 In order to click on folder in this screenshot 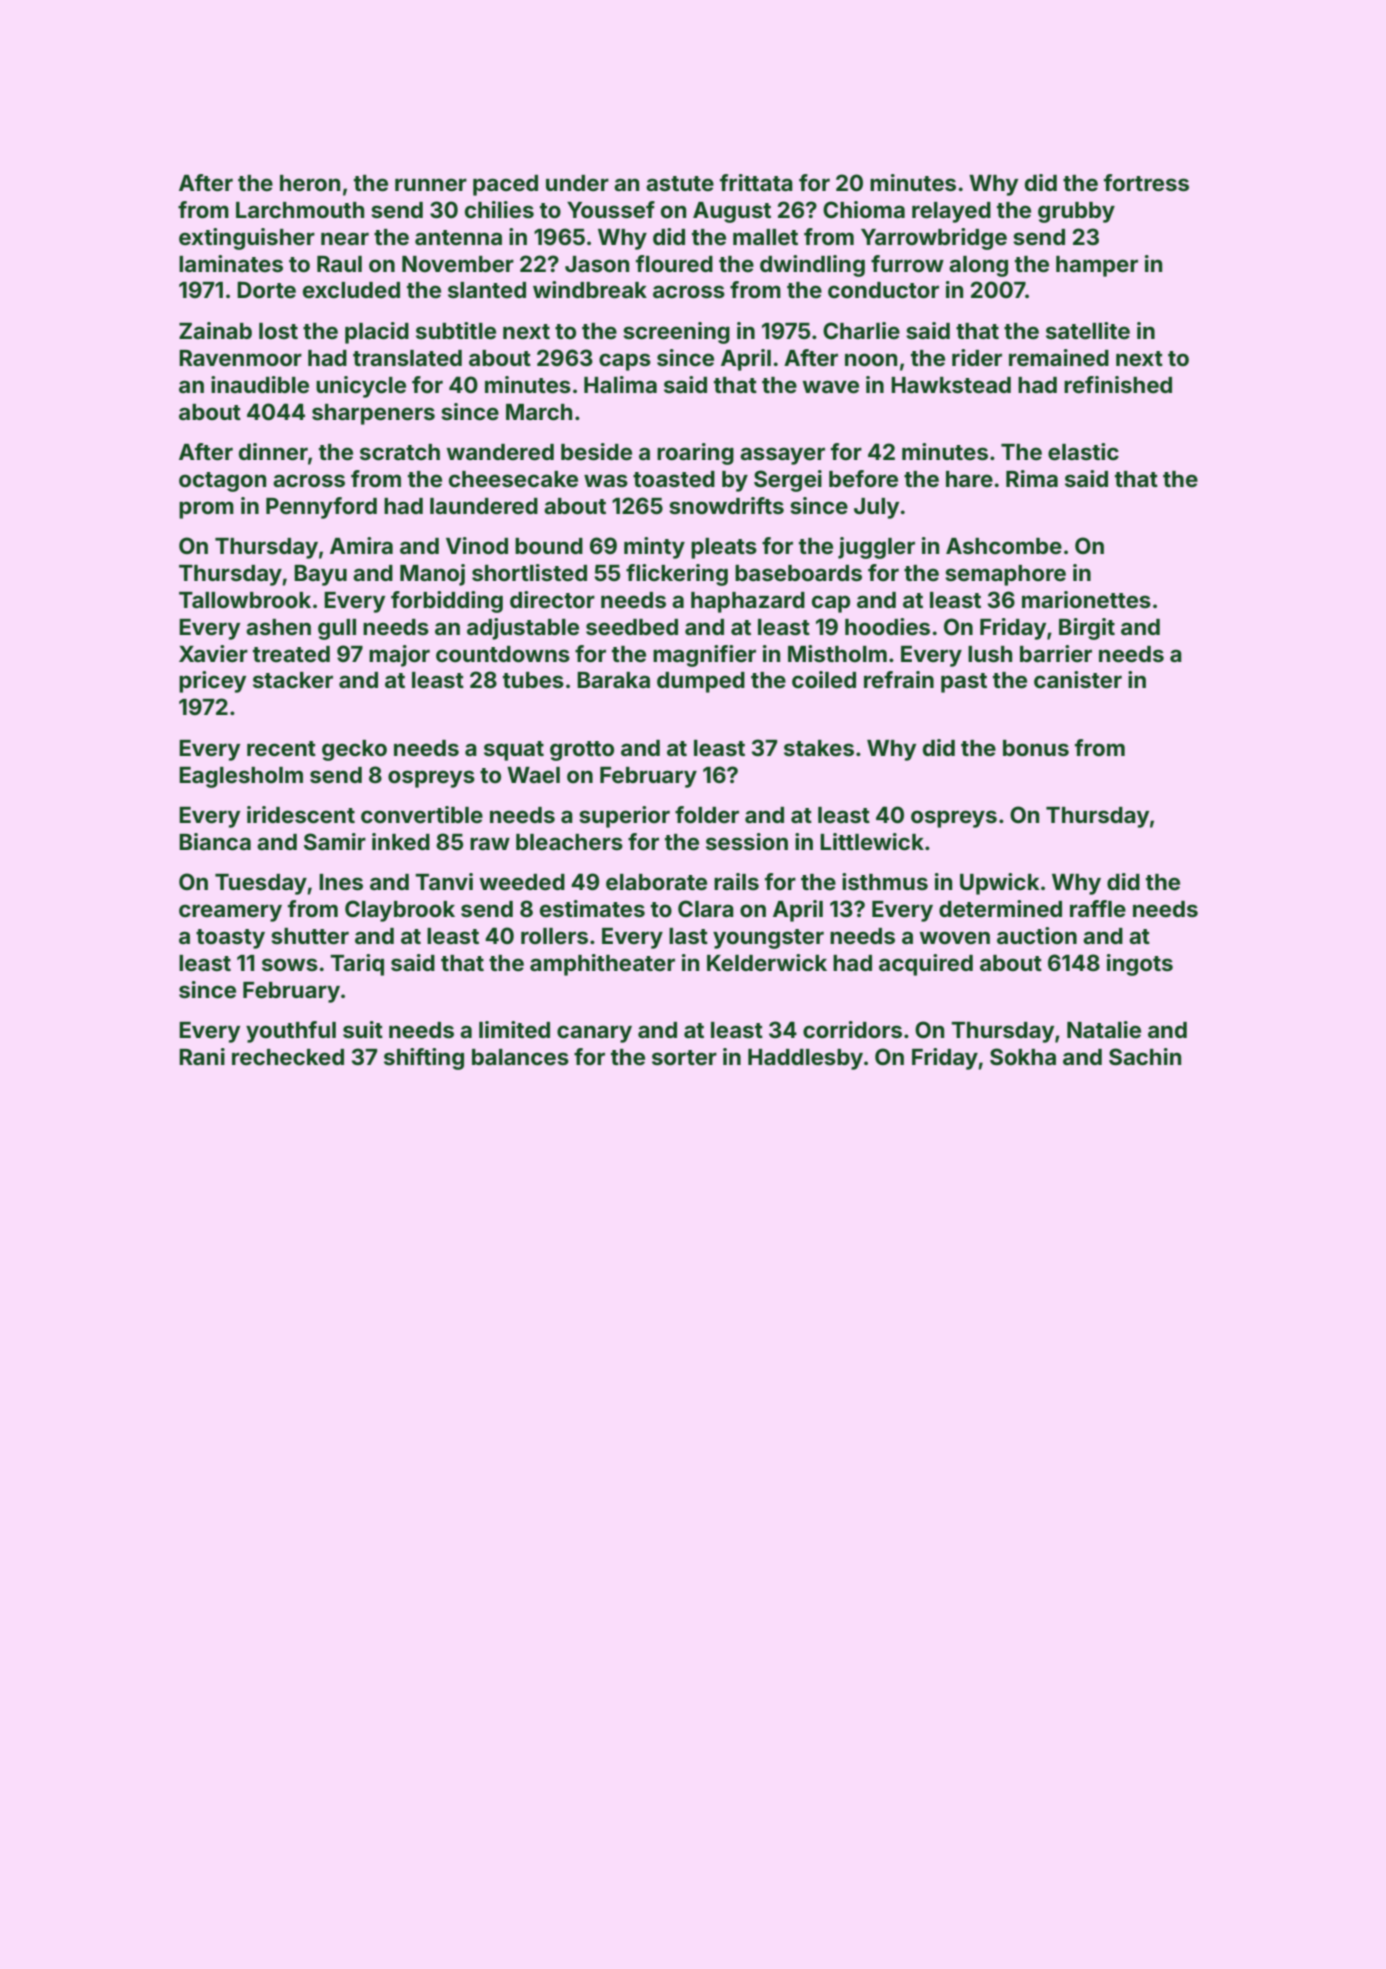, I will do `click(707, 814)`.
